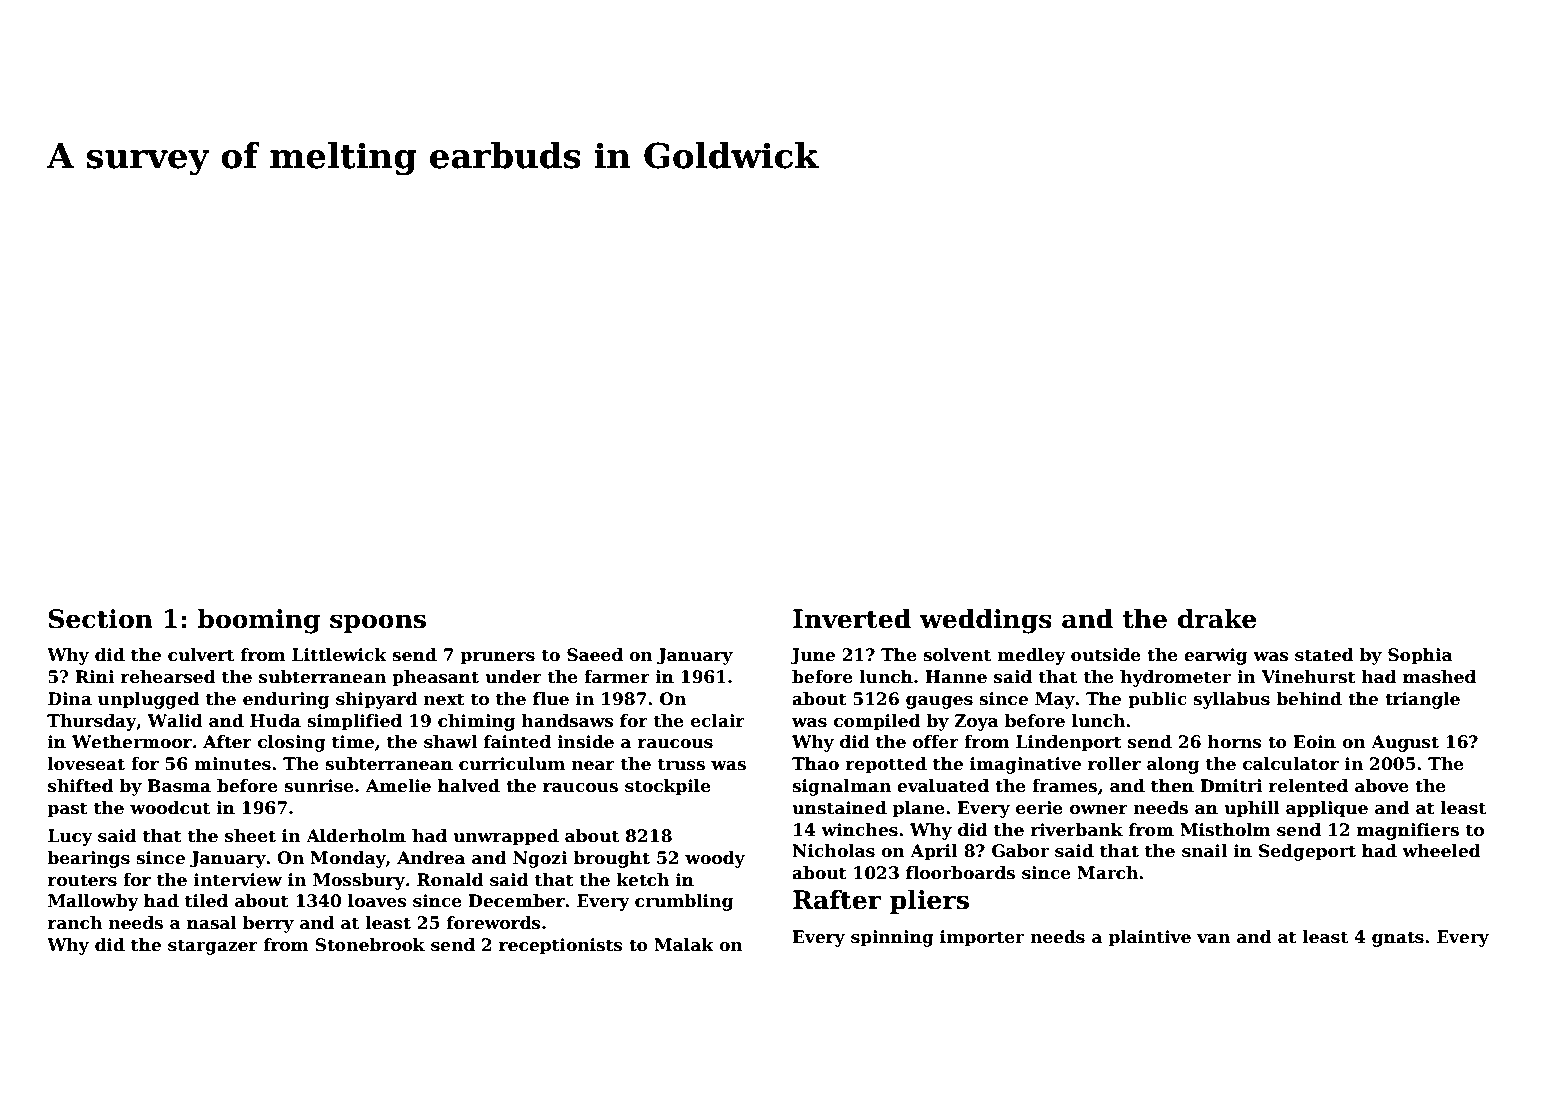 The image size is (1548, 1095). Describe the element at coordinates (101, 619) in the screenshot. I see `Section` at that location.
